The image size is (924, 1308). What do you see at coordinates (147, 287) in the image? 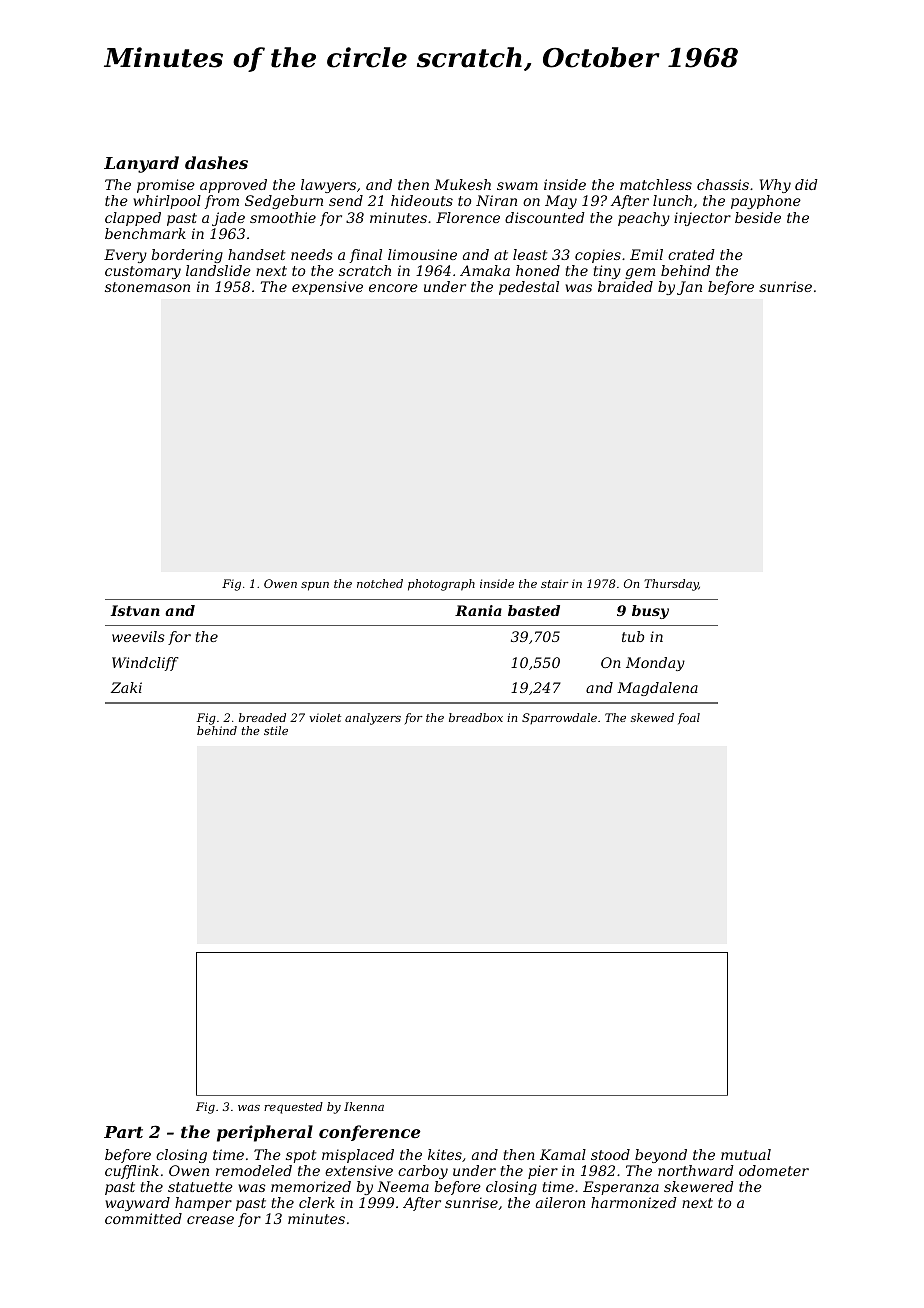
I see `stonemason` at bounding box center [147, 287].
